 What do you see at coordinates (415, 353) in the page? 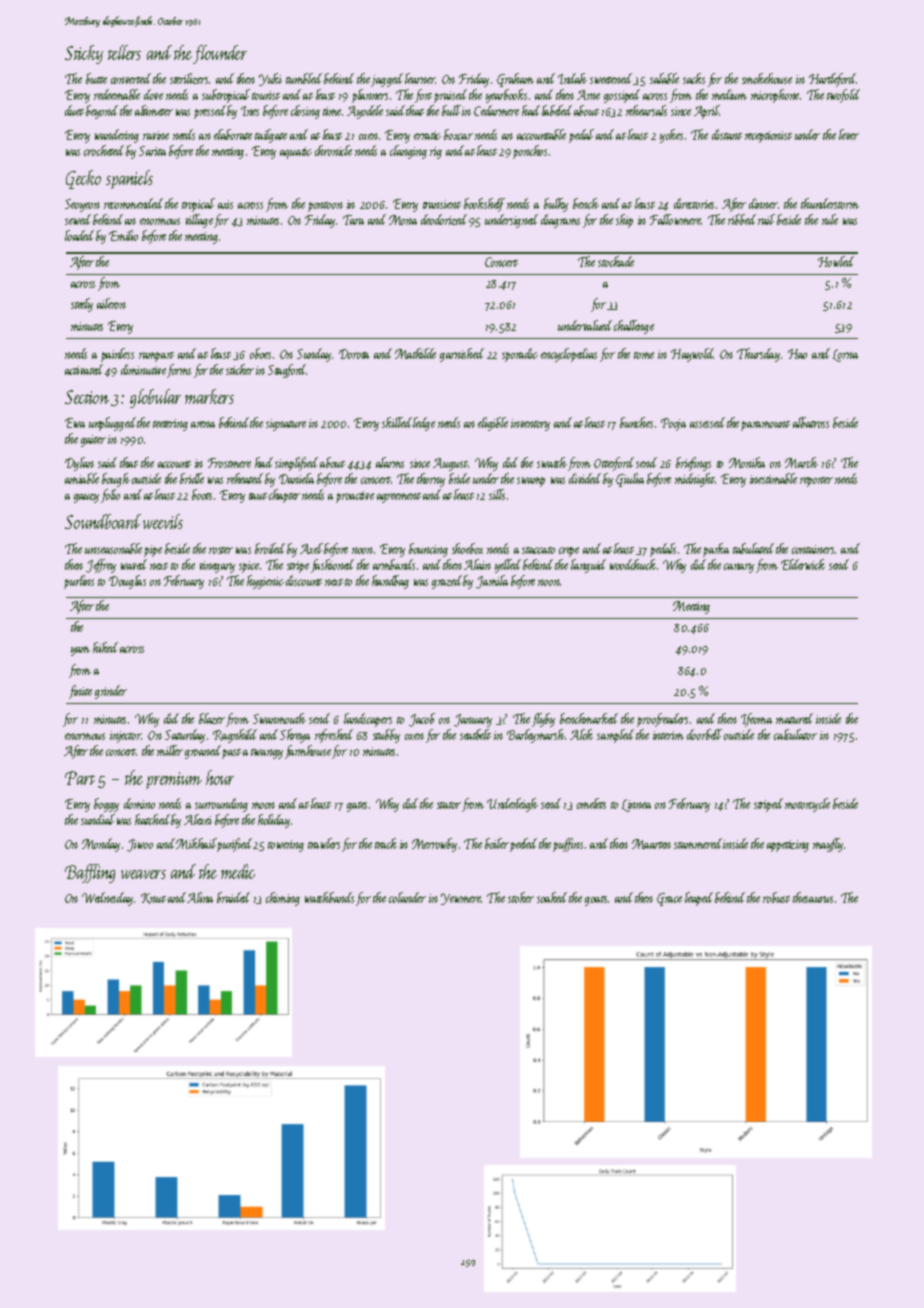
I see `Mathilde` at bounding box center [415, 353].
